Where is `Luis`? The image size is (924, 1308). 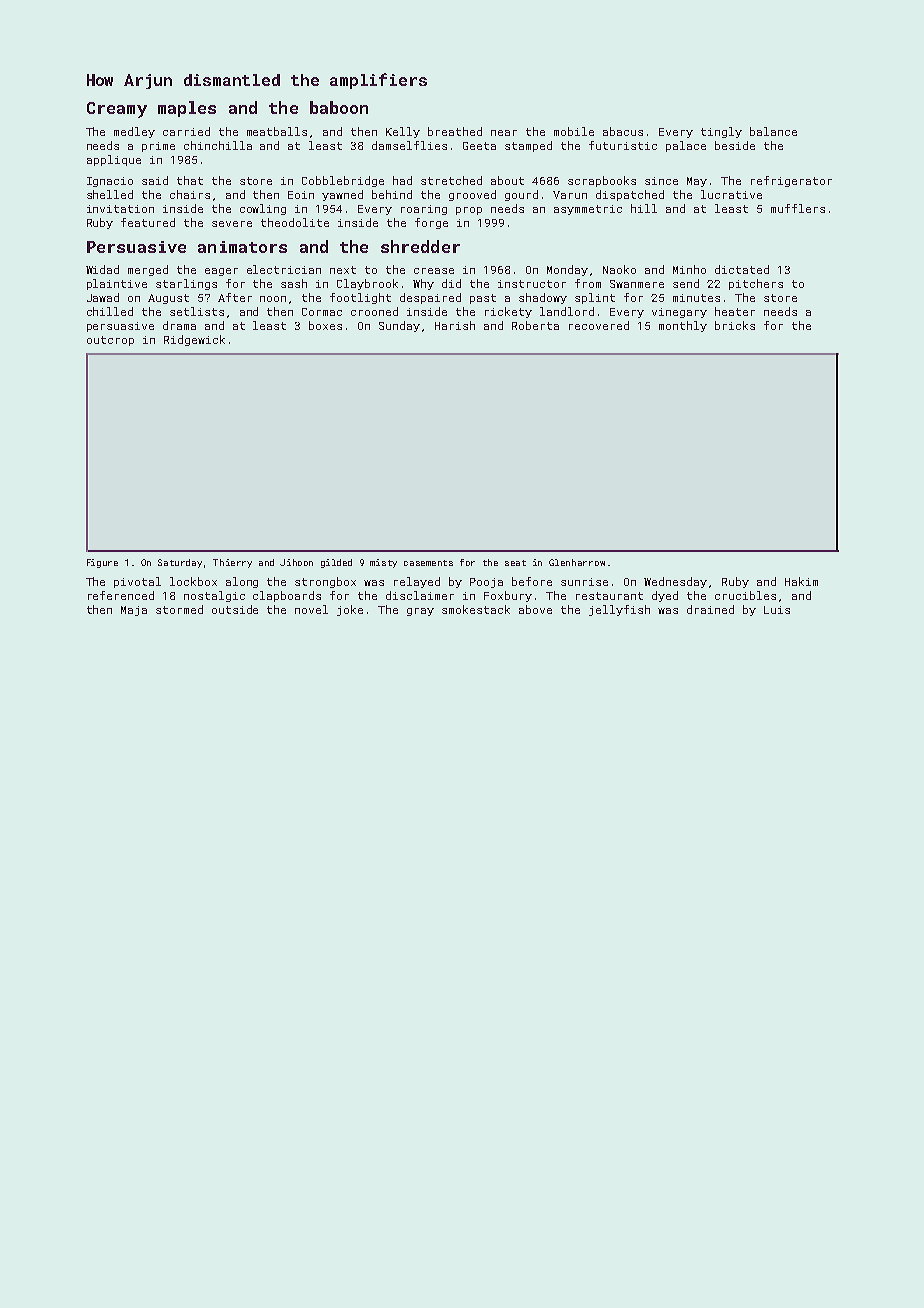 Luis is located at coordinates (777, 610).
